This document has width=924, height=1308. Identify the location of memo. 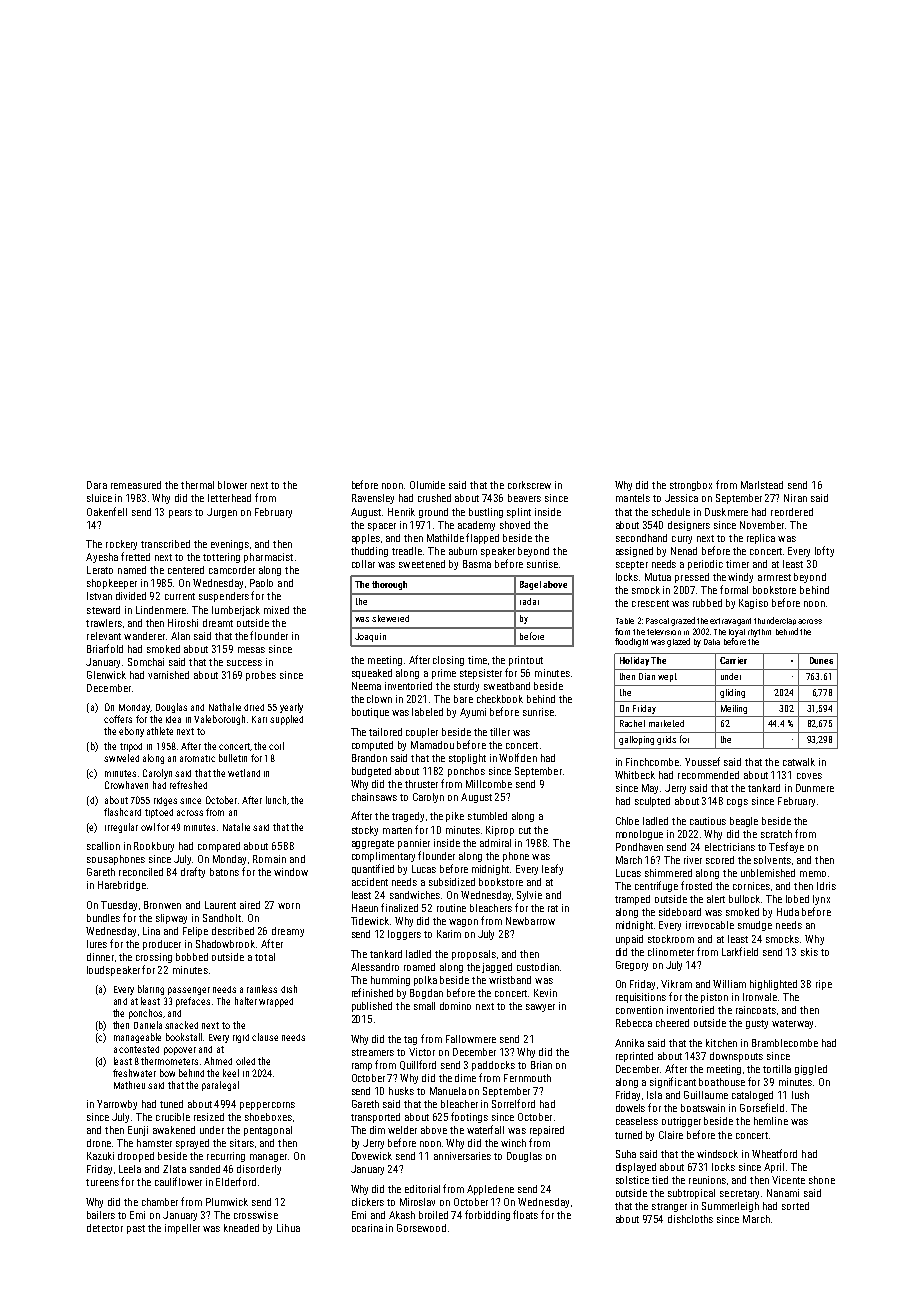
(813, 874).
